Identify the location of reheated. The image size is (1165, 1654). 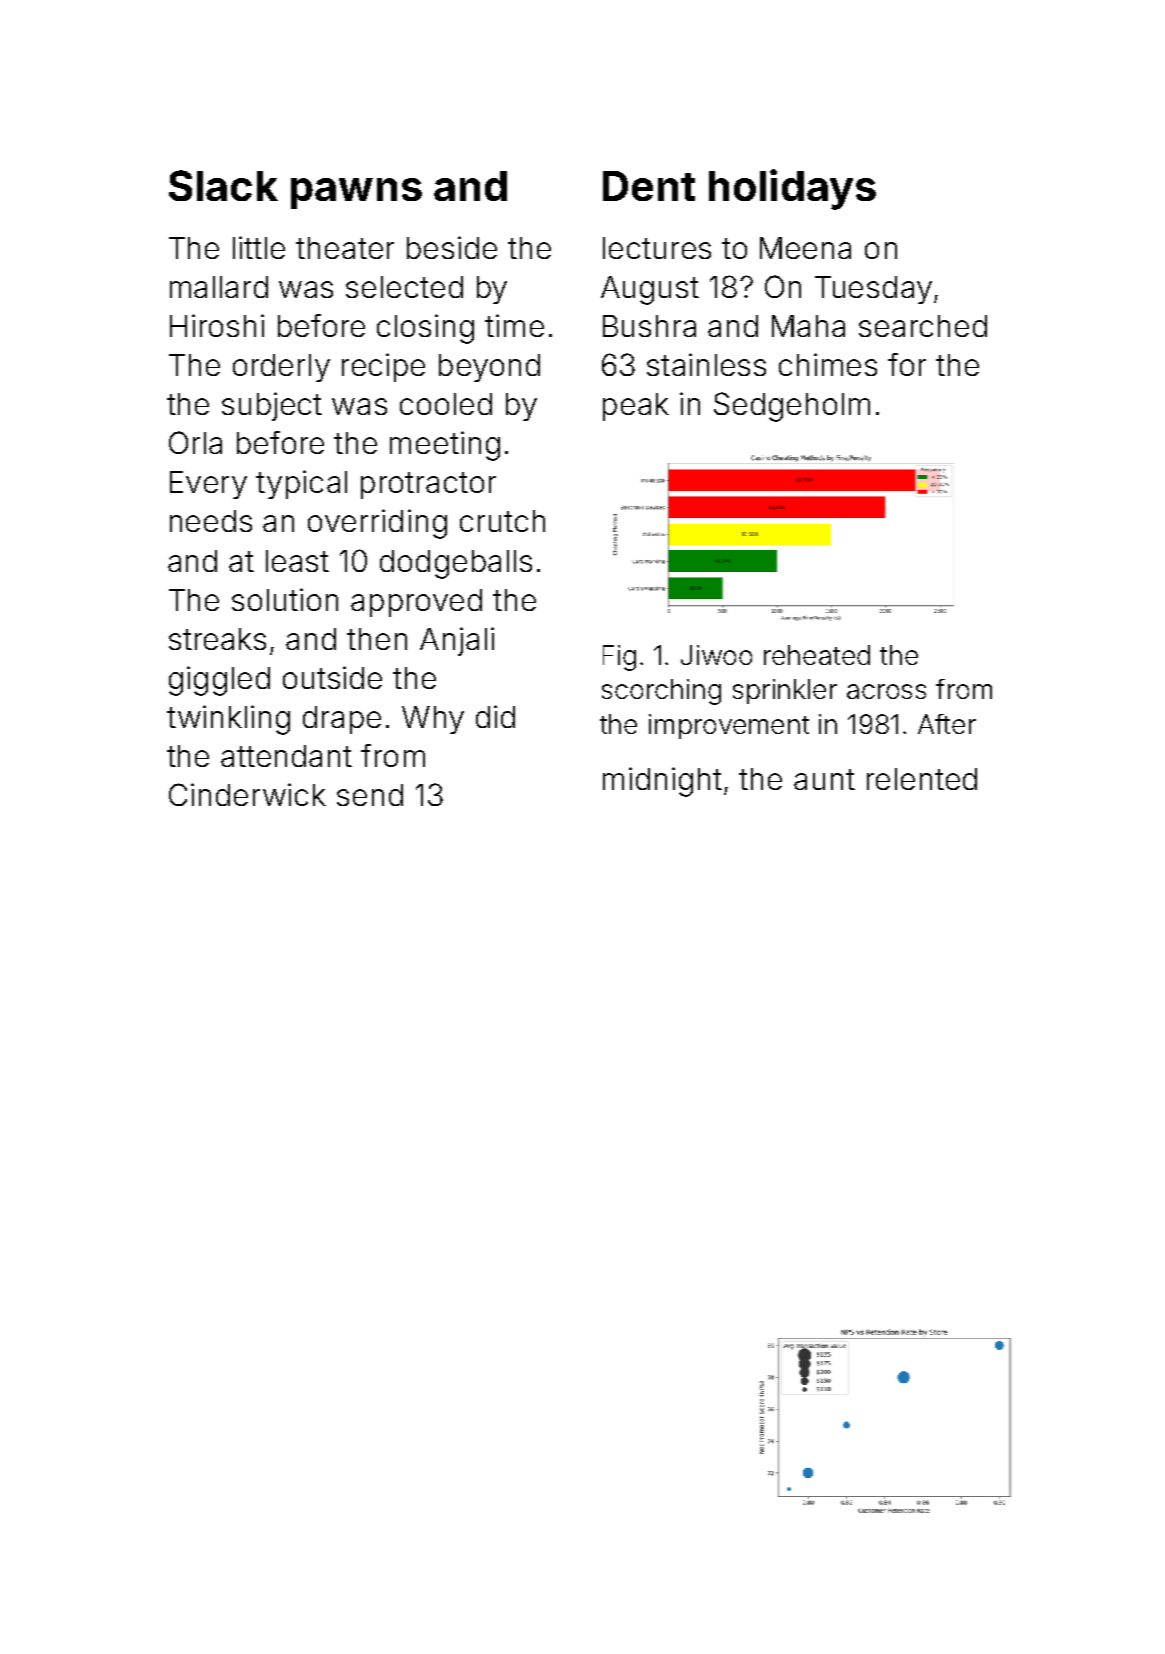
(817, 655).
